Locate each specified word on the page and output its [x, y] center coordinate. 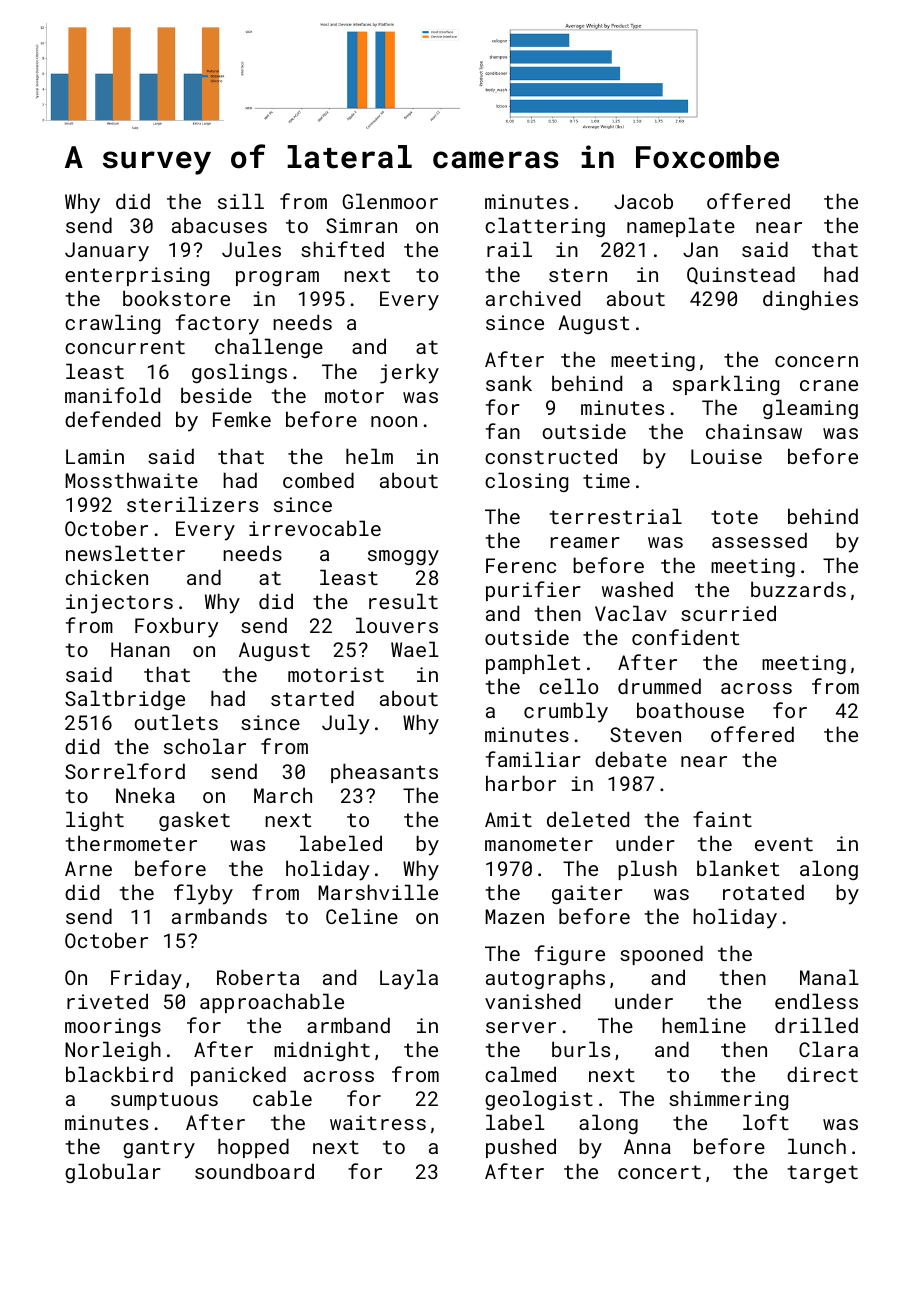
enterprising [137, 276]
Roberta [258, 977]
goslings [239, 373]
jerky [409, 373]
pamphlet [533, 664]
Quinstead [741, 275]
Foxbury [177, 627]
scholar [205, 746]
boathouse [690, 710]
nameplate [681, 227]
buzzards [798, 589]
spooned [661, 955]
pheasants [384, 773]
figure [570, 955]
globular [113, 1173]
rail [509, 249]
